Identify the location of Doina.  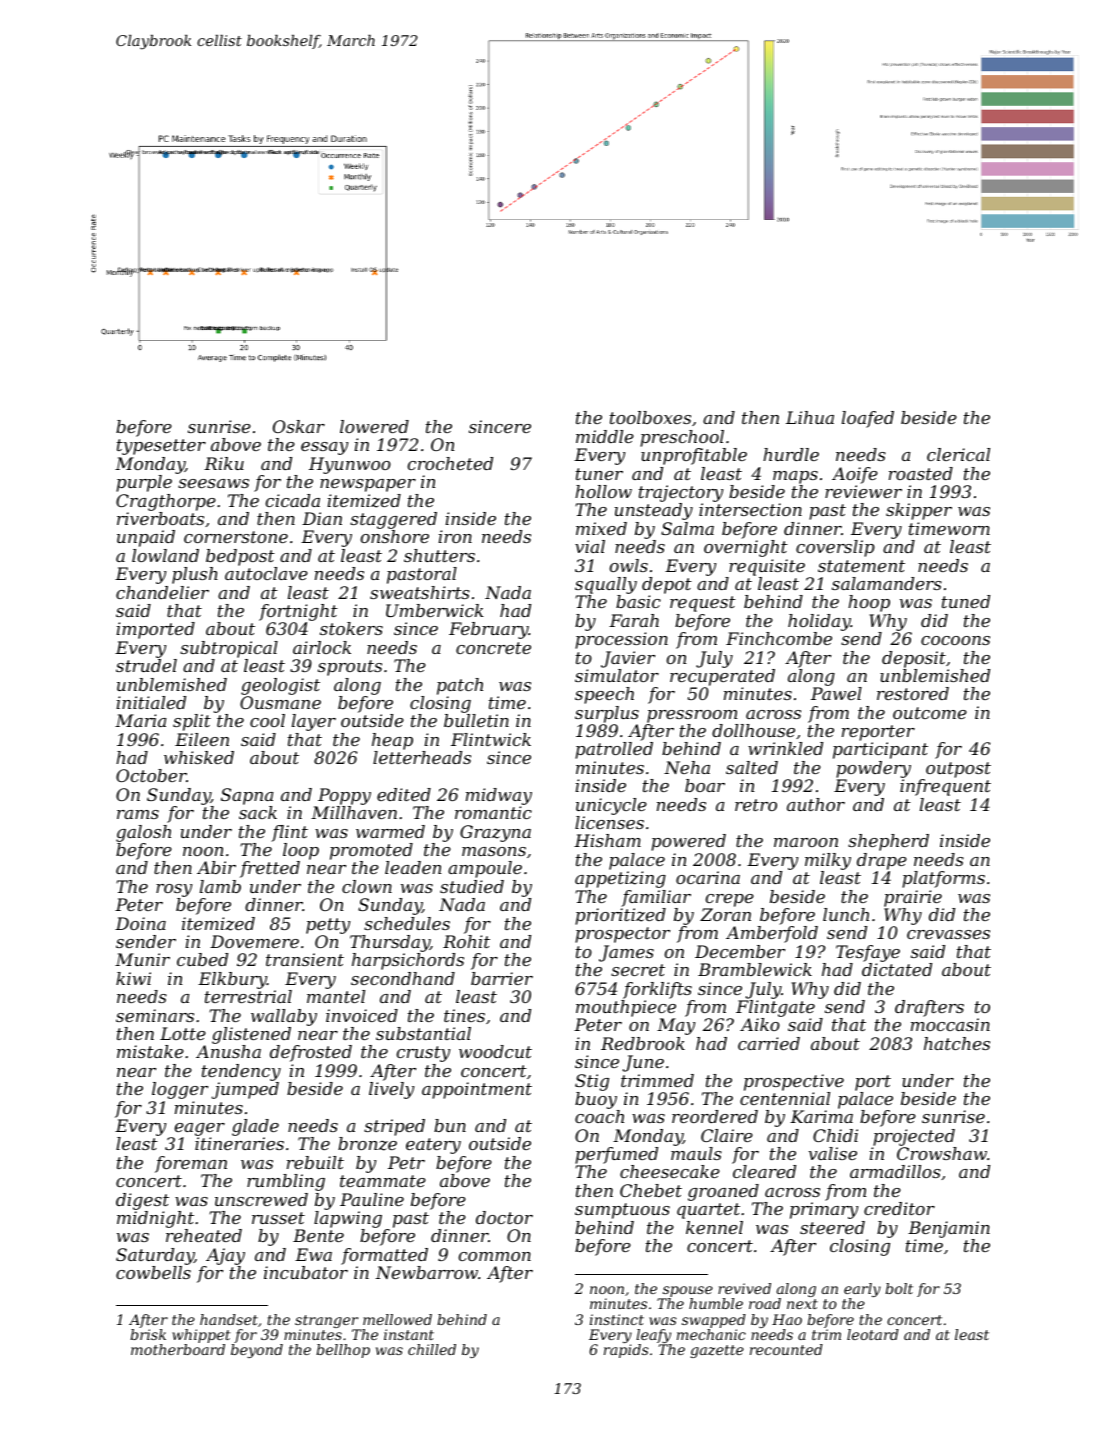
(140, 923).
